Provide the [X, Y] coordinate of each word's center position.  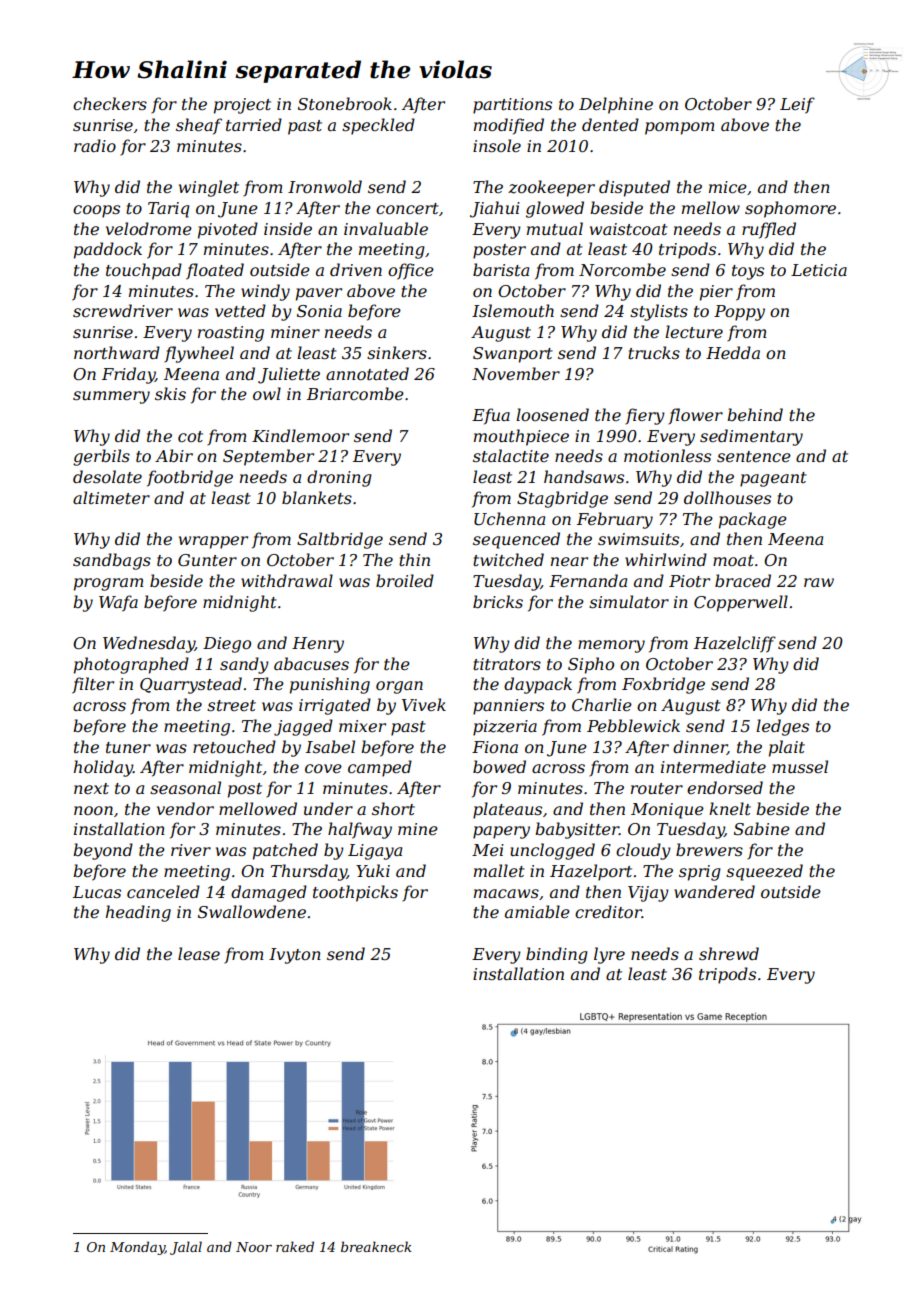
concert [407, 208]
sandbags [112, 561]
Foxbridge [663, 685]
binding [557, 955]
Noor [254, 1247]
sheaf [199, 126]
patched [285, 851]
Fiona [495, 747]
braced [743, 580]
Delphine [616, 105]
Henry [318, 645]
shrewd [729, 953]
